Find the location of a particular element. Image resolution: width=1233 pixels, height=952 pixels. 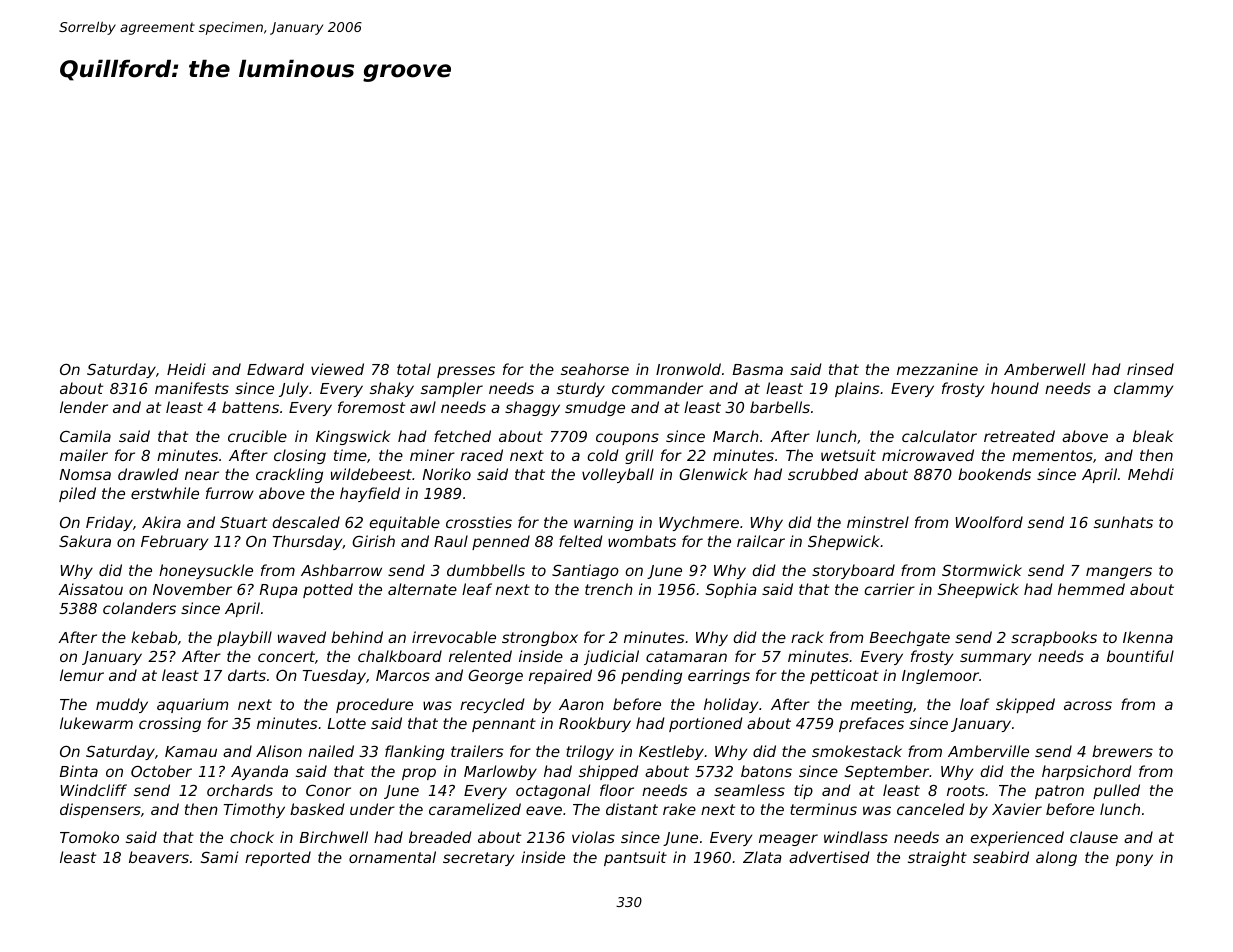

Amberwell is located at coordinates (1044, 369).
